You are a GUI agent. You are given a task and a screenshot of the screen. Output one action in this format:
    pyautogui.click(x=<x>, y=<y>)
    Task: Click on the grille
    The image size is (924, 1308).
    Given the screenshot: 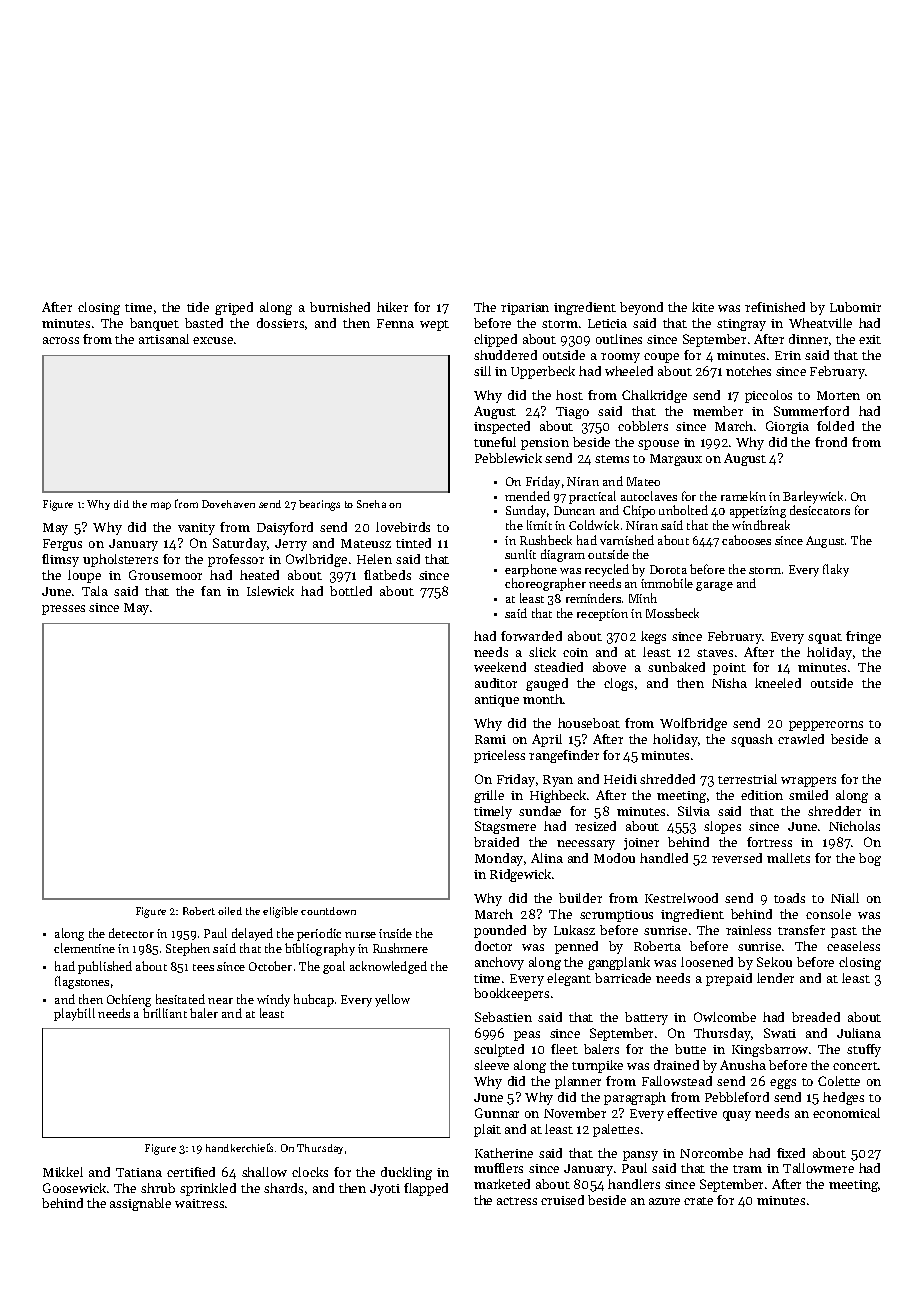 What is the action you would take?
    pyautogui.click(x=489, y=796)
